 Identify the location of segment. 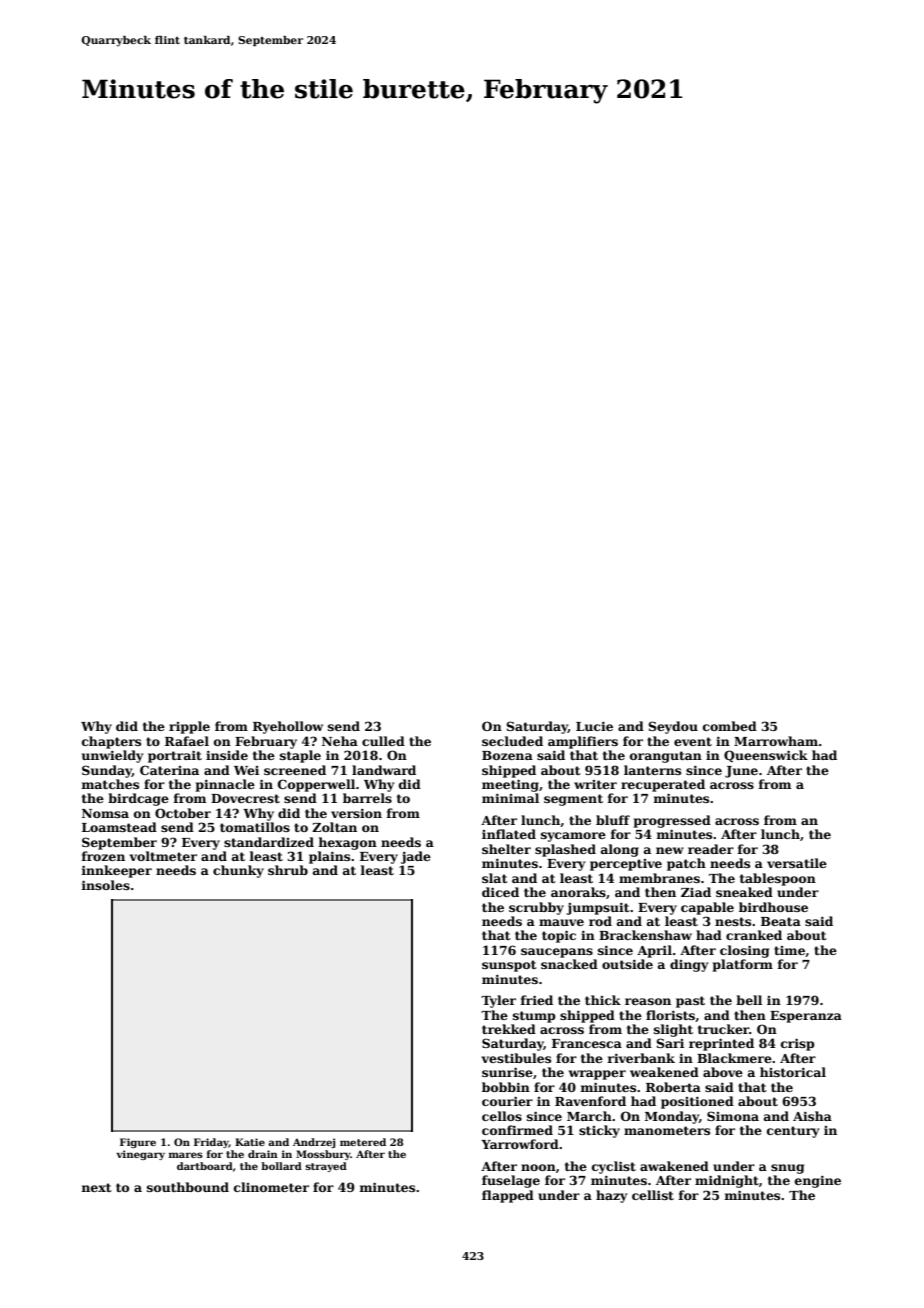
(573, 800).
